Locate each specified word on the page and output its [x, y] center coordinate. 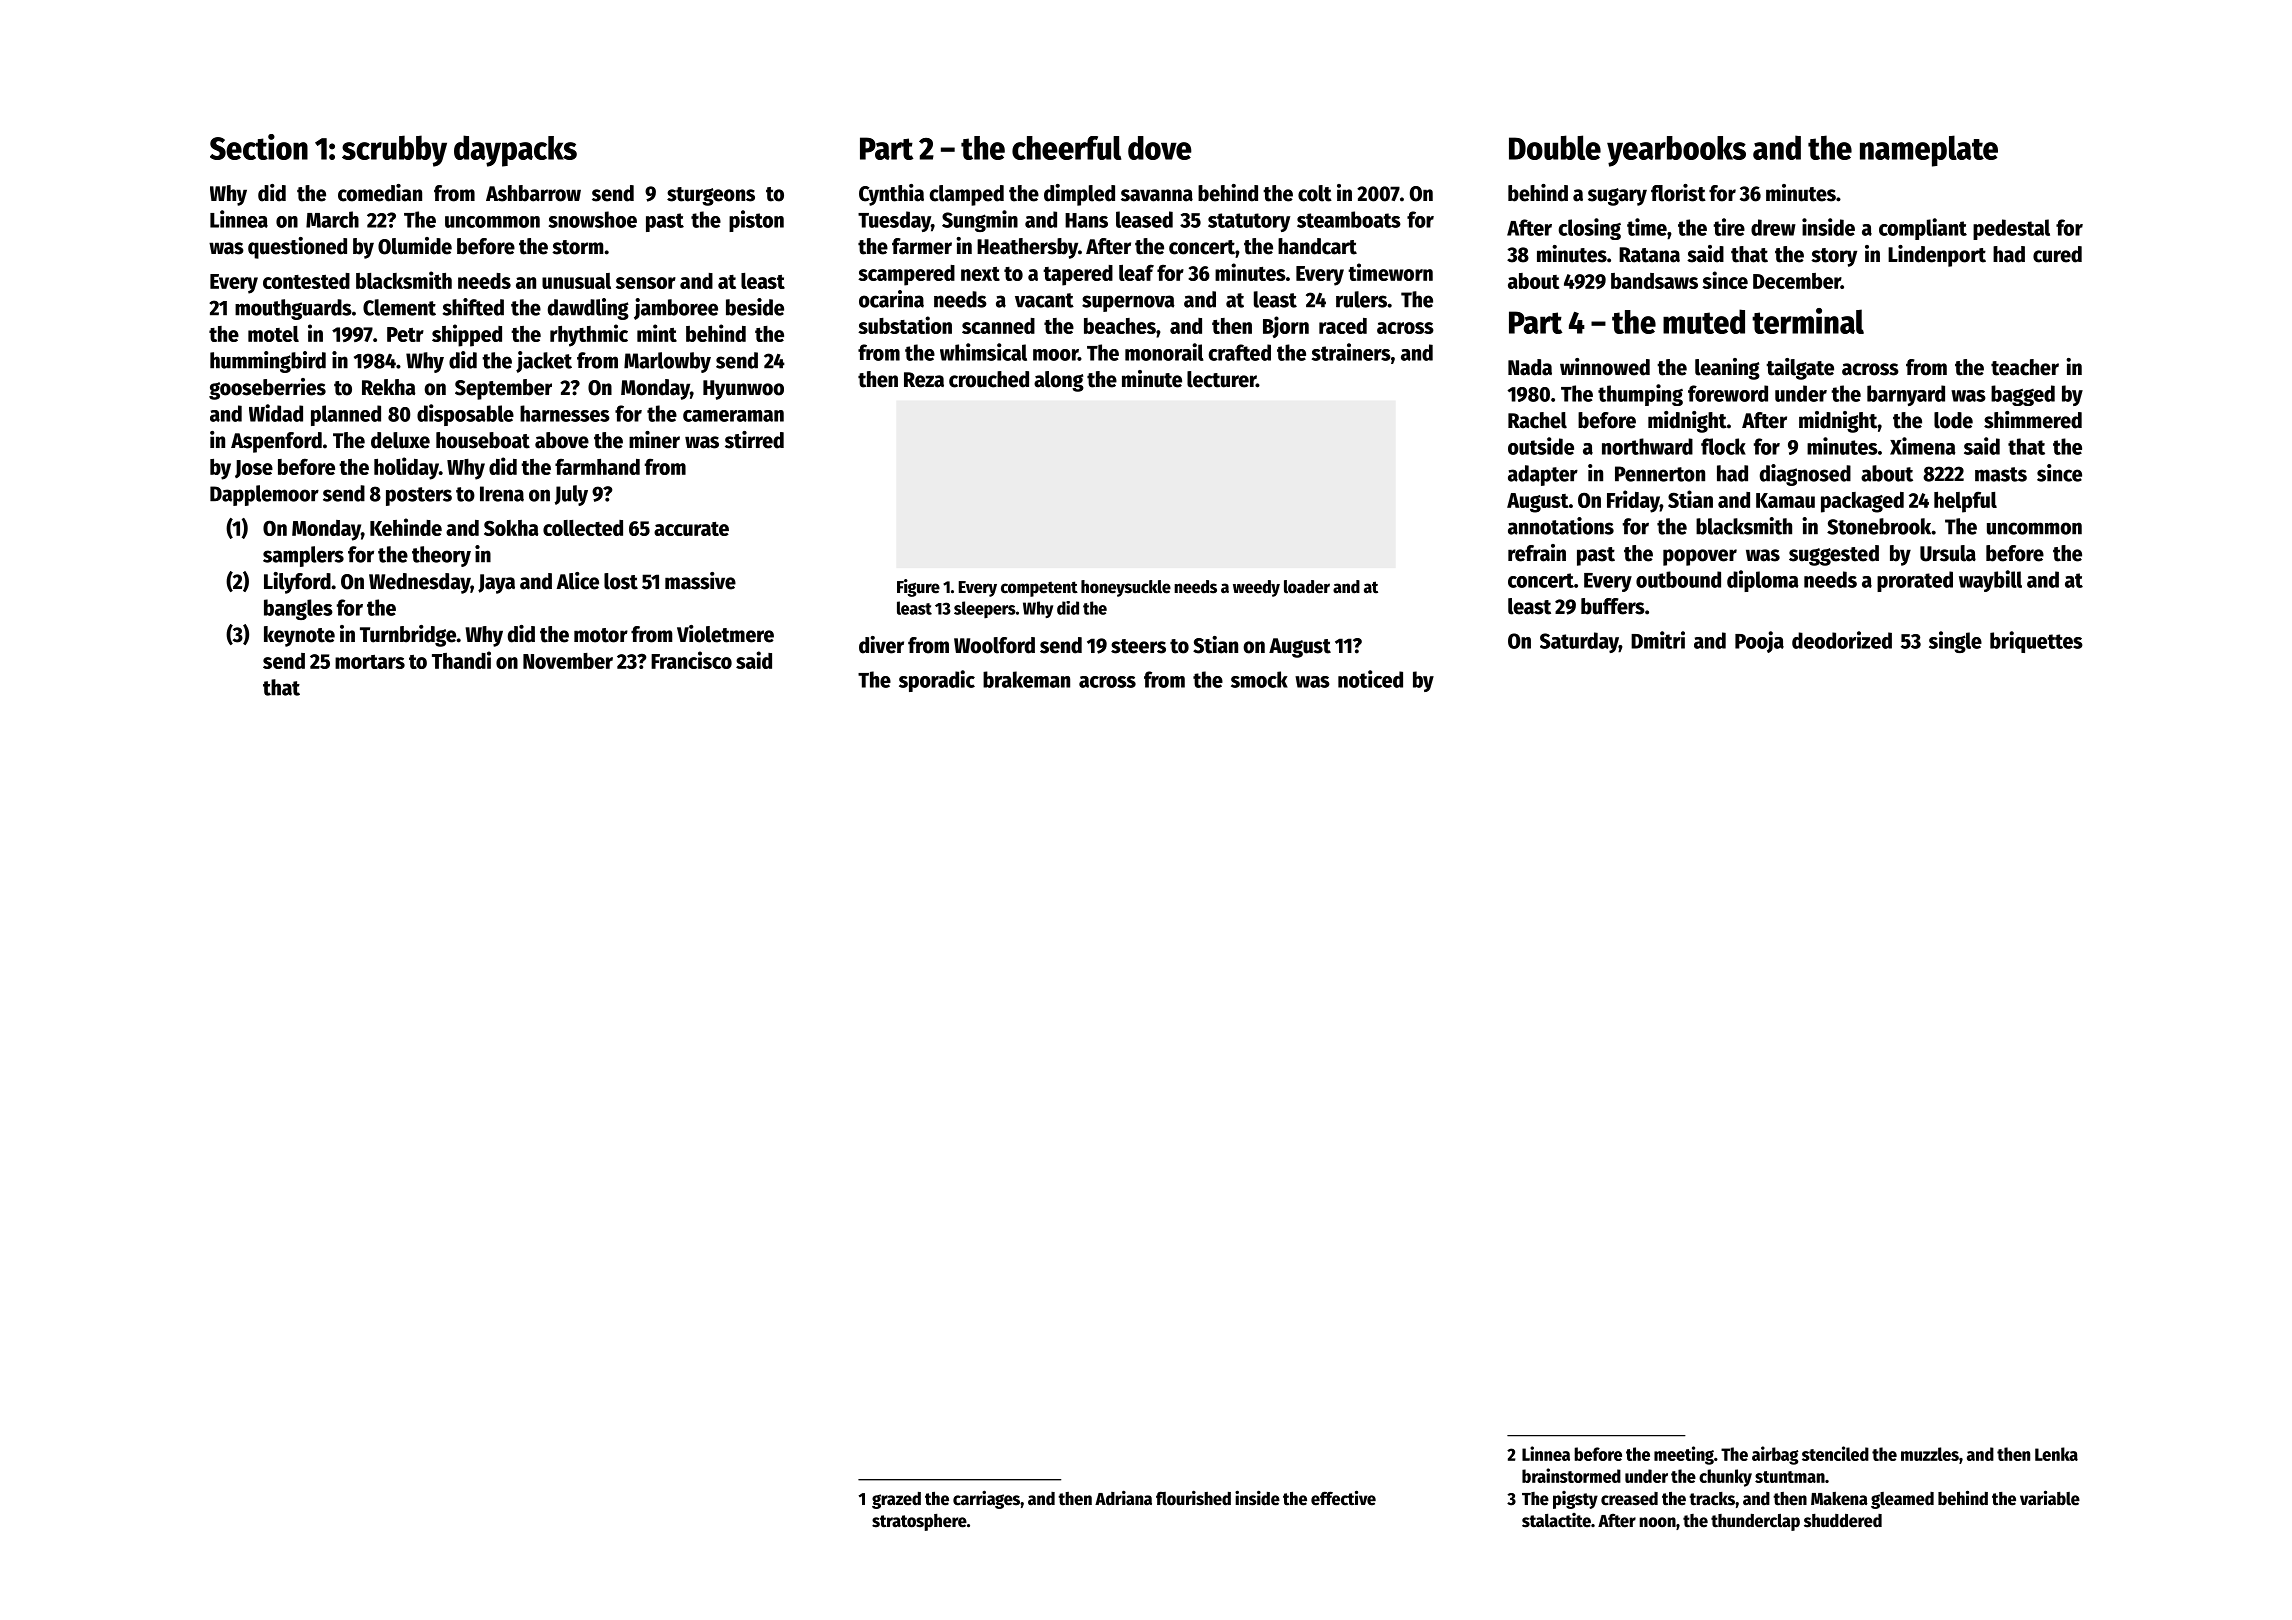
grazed [896, 1500]
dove [1160, 148]
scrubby [394, 151]
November [568, 661]
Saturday [1579, 642]
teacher [2025, 367]
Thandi [461, 660]
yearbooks [1676, 151]
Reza [924, 380]
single [1955, 642]
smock [1259, 679]
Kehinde [406, 527]
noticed [1370, 679]
